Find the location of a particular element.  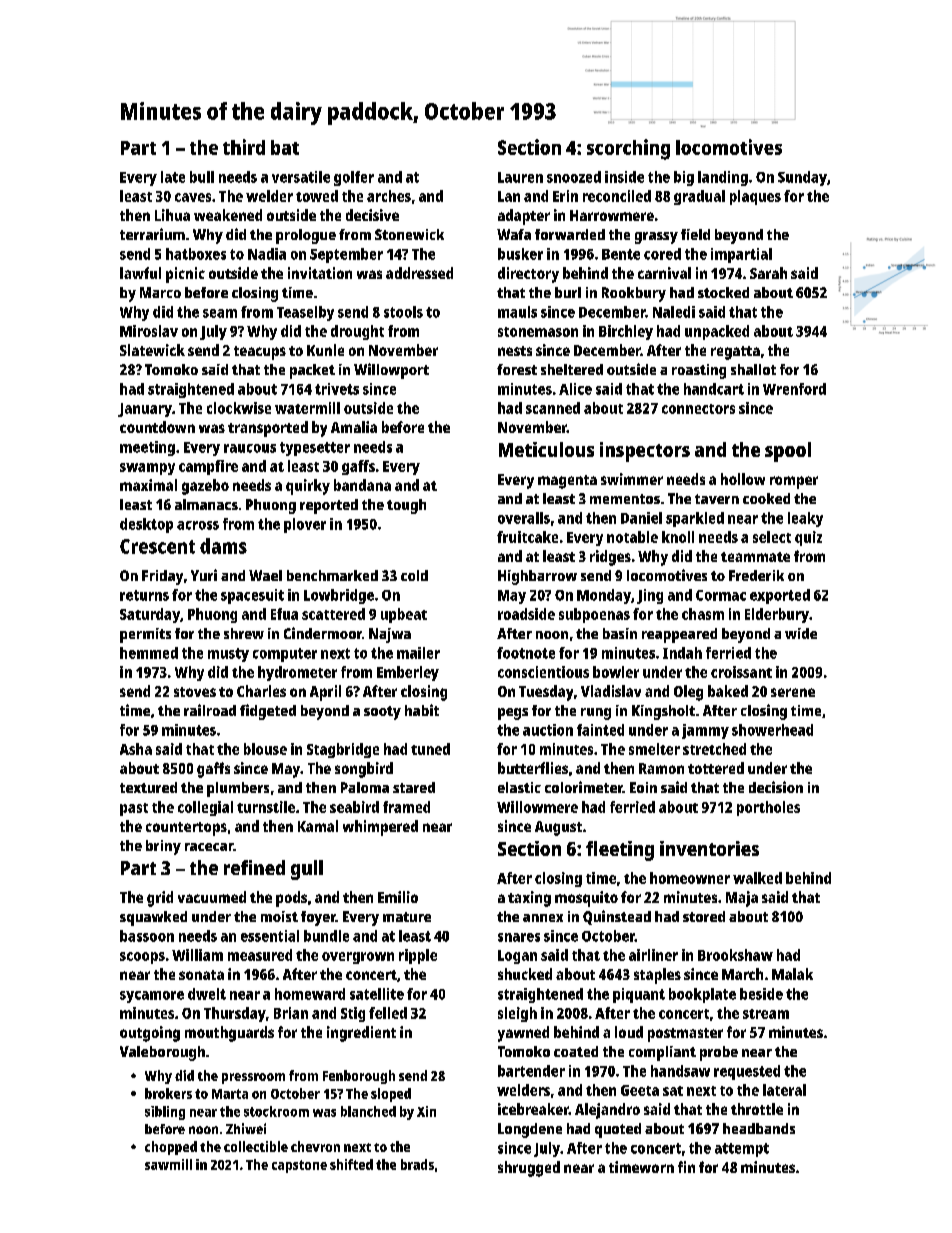

serene is located at coordinates (793, 692).
